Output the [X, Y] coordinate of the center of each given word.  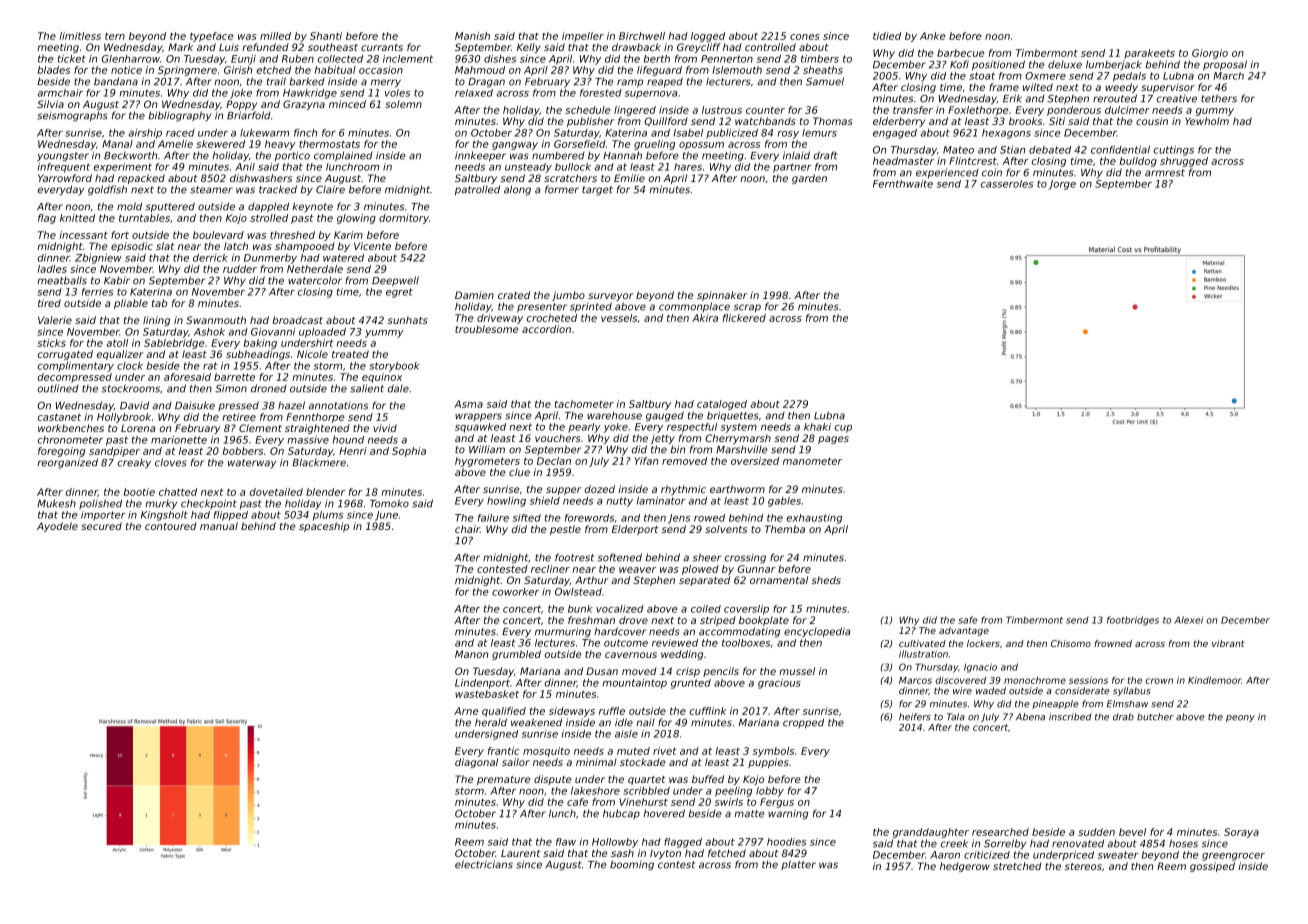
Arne [466, 711]
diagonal [476, 763]
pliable [131, 304]
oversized [755, 461]
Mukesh [56, 503]
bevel [1132, 832]
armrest [1165, 173]
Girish [238, 70]
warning [788, 814]
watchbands [765, 121]
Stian [1012, 150]
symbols [773, 752]
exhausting [814, 519]
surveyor [611, 297]
